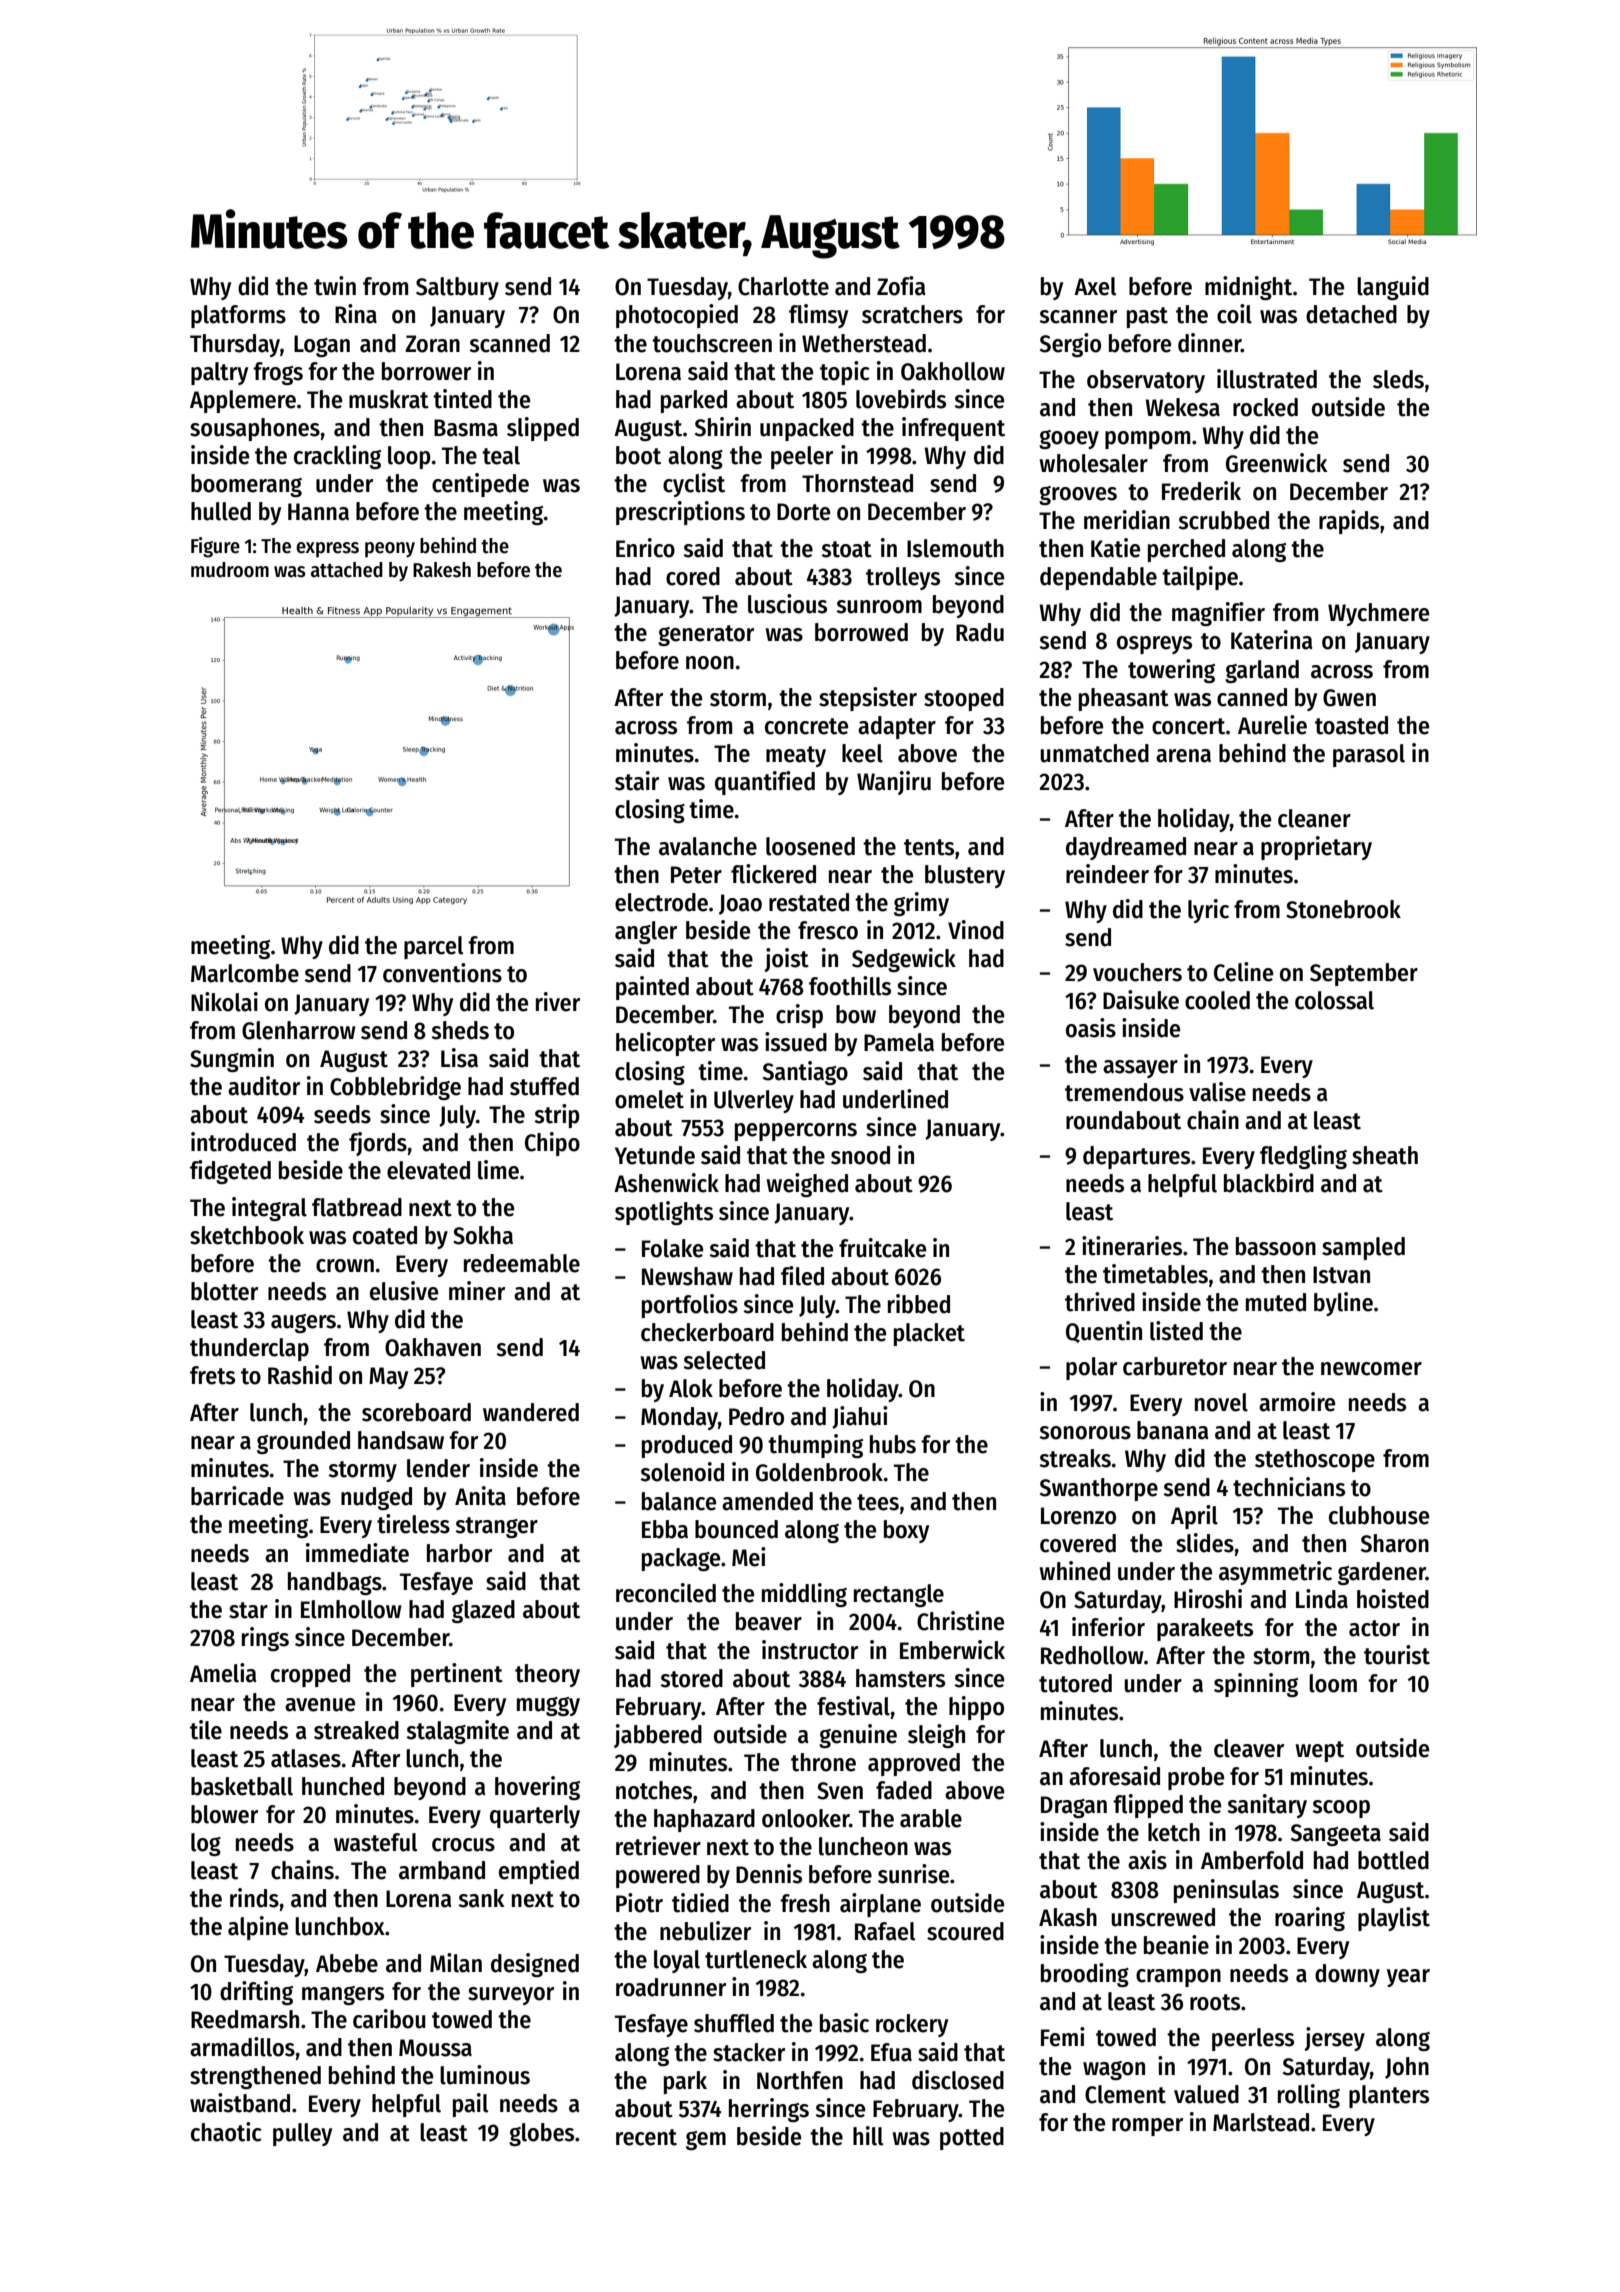  Describe the element at coordinates (783, 286) in the screenshot. I see `Charlotte` at that location.
